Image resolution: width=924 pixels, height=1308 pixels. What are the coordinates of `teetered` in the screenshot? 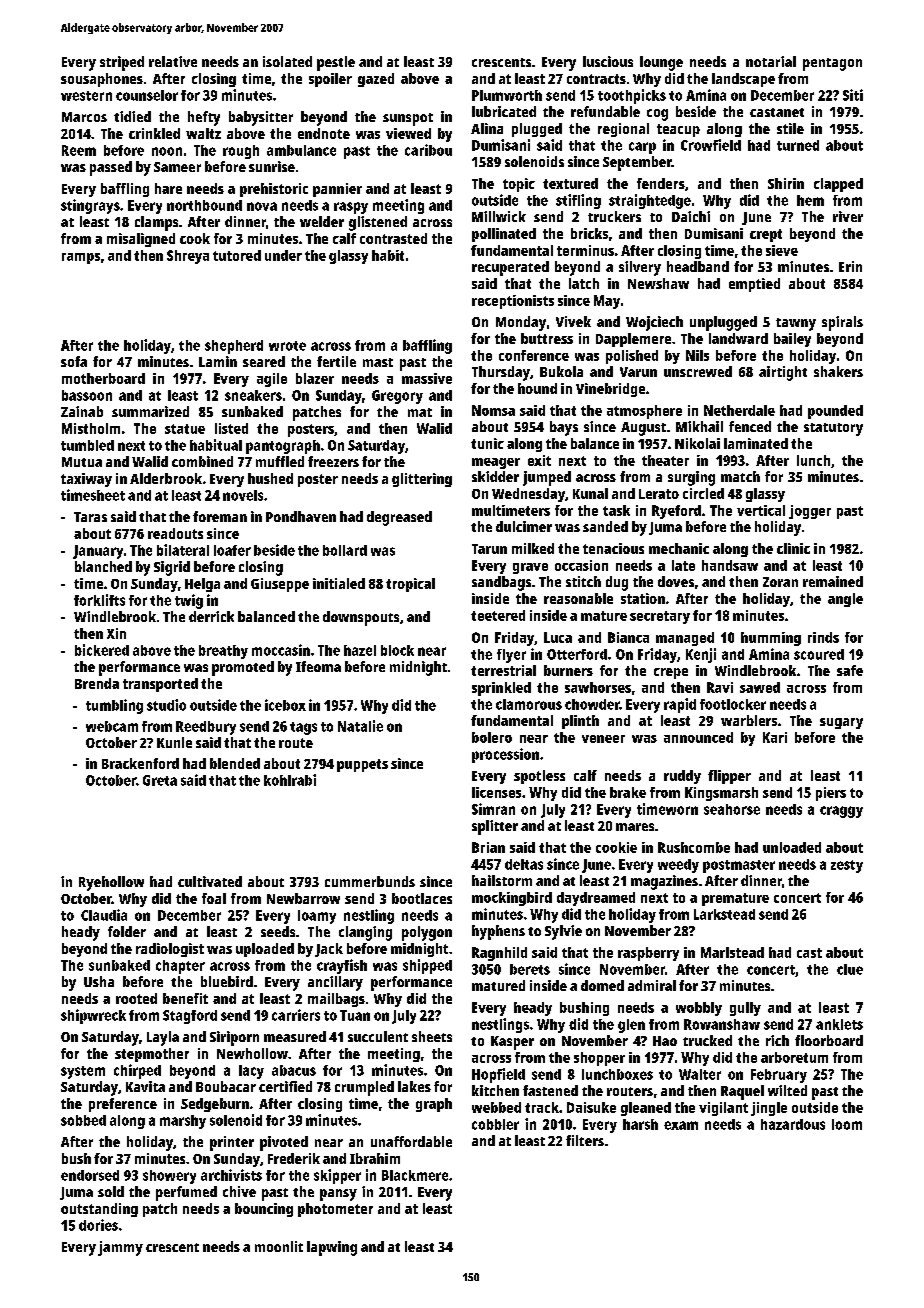 It's located at (498, 615).
